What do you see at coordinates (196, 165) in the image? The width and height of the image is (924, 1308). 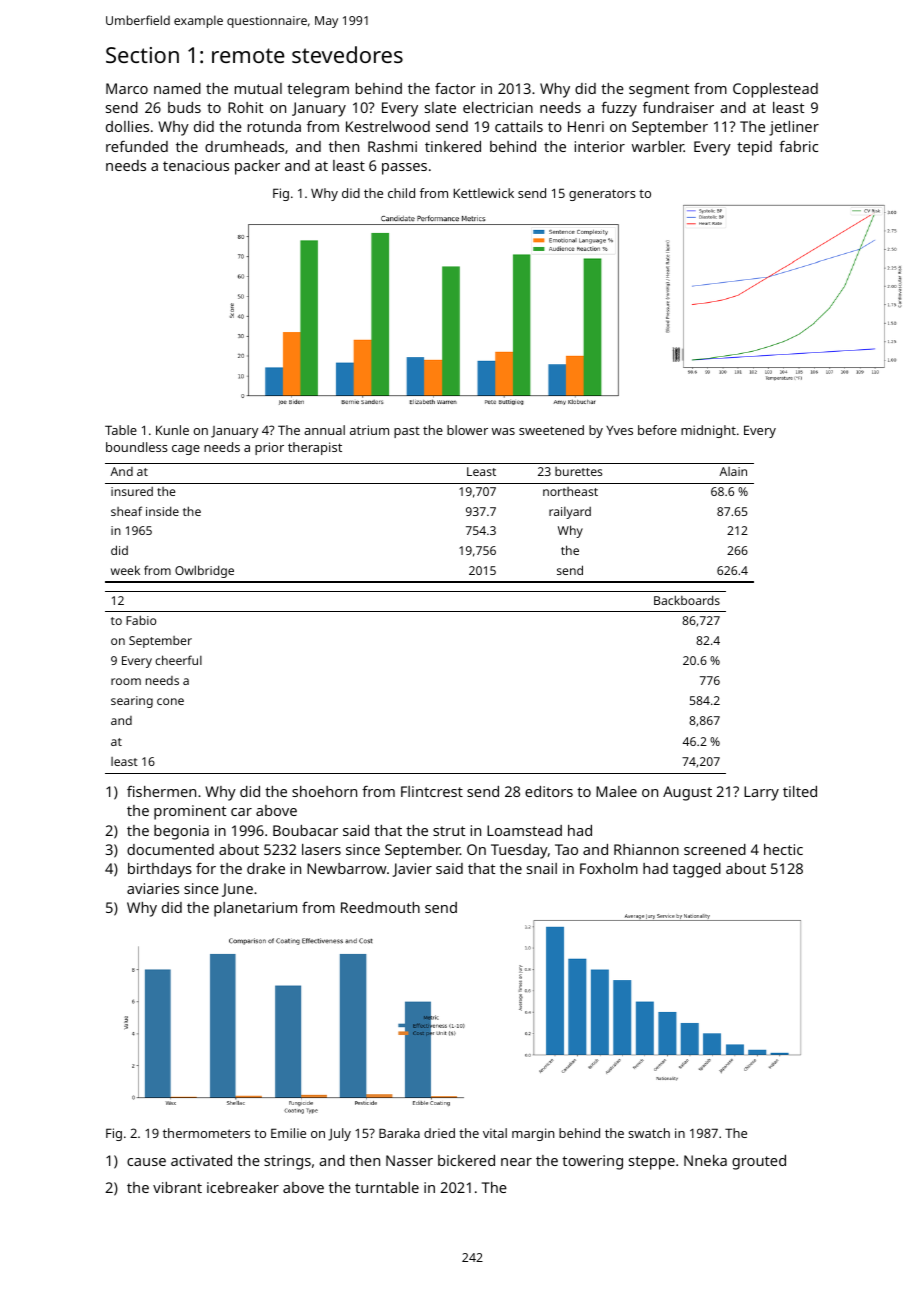 I see `tenacious` at bounding box center [196, 165].
